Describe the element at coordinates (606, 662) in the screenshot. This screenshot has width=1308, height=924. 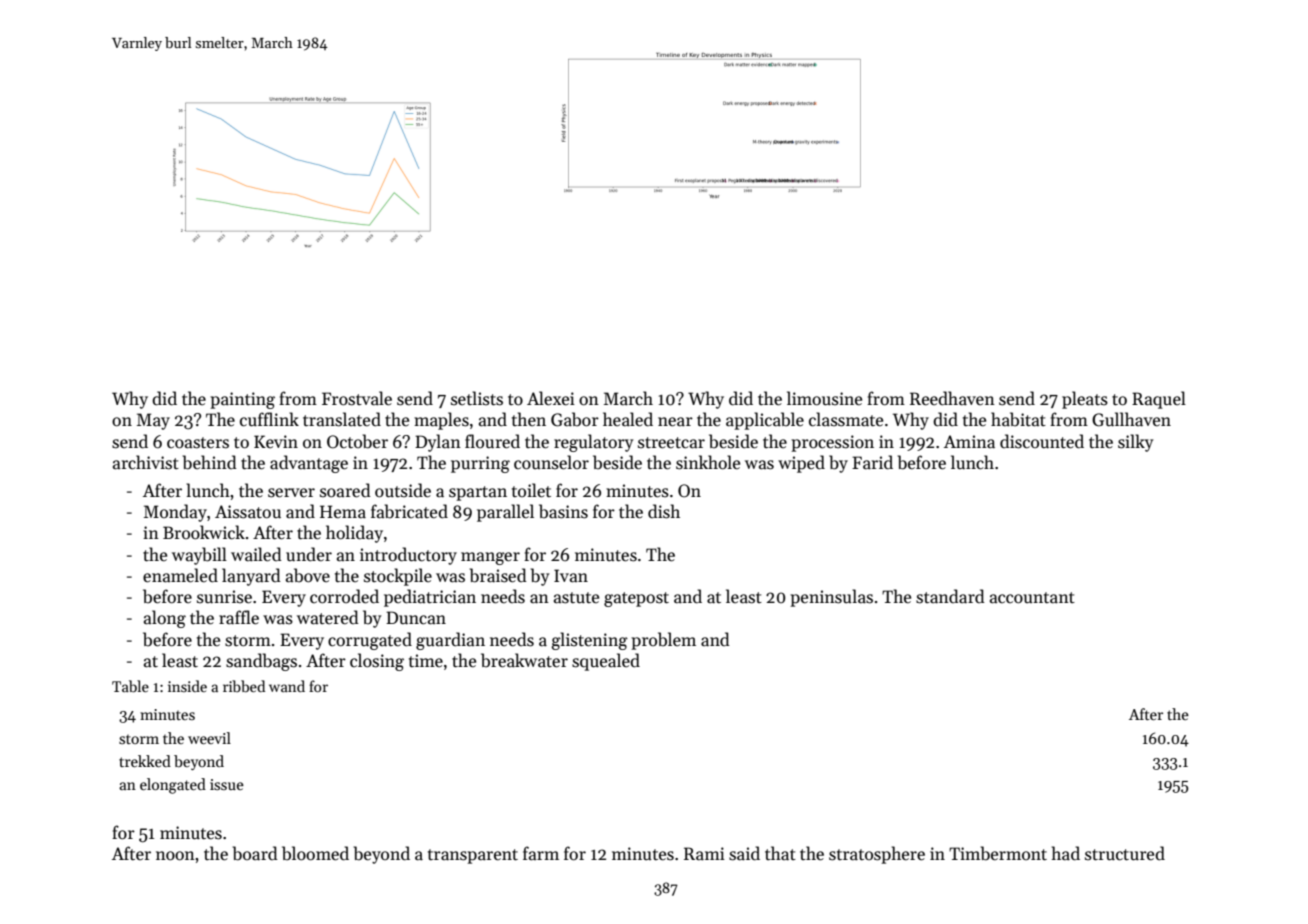
I see `squealed` at that location.
